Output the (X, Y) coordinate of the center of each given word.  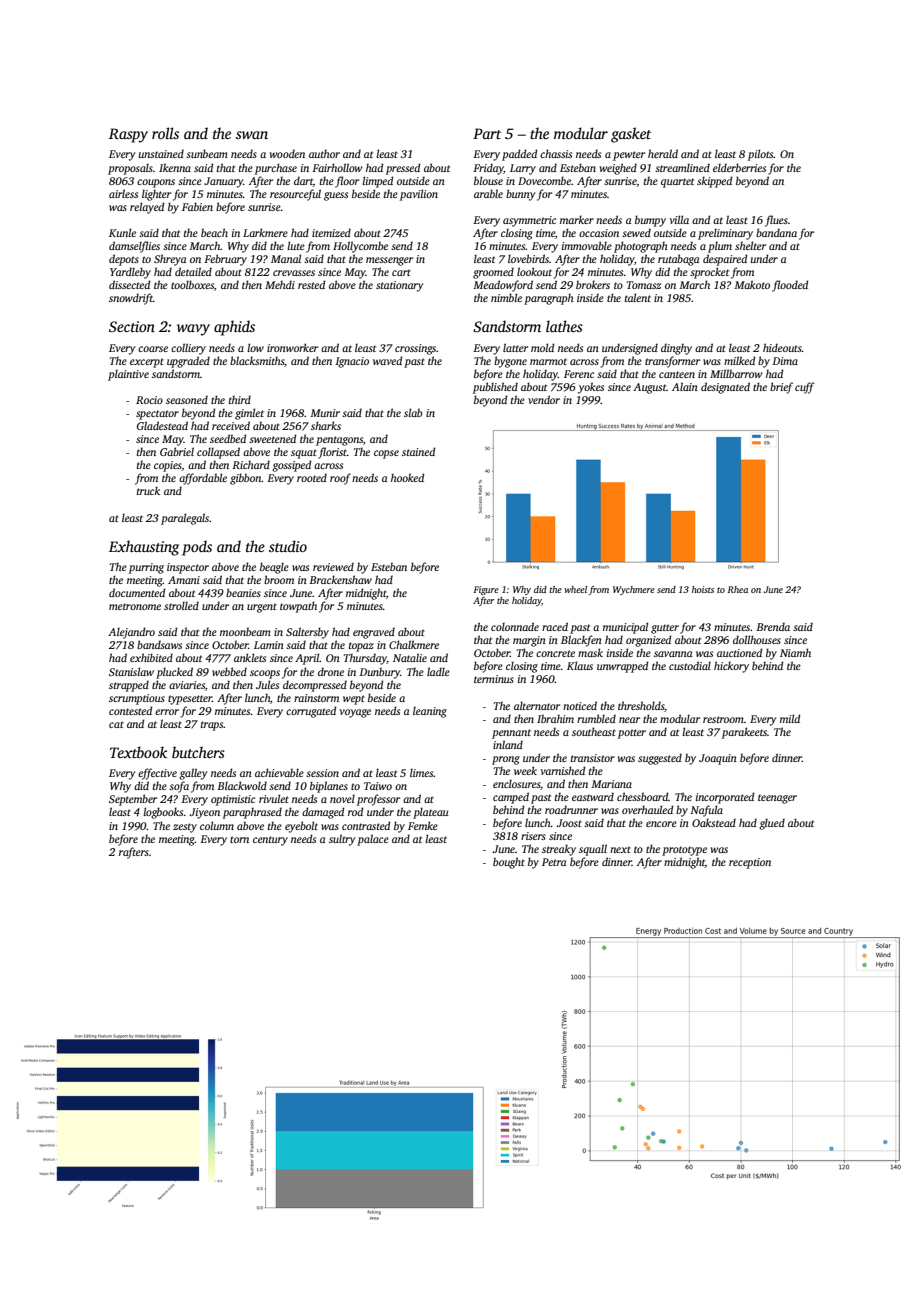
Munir (325, 413)
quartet (677, 183)
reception (750, 863)
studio (288, 546)
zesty (185, 828)
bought (509, 863)
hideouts (782, 347)
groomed (493, 273)
